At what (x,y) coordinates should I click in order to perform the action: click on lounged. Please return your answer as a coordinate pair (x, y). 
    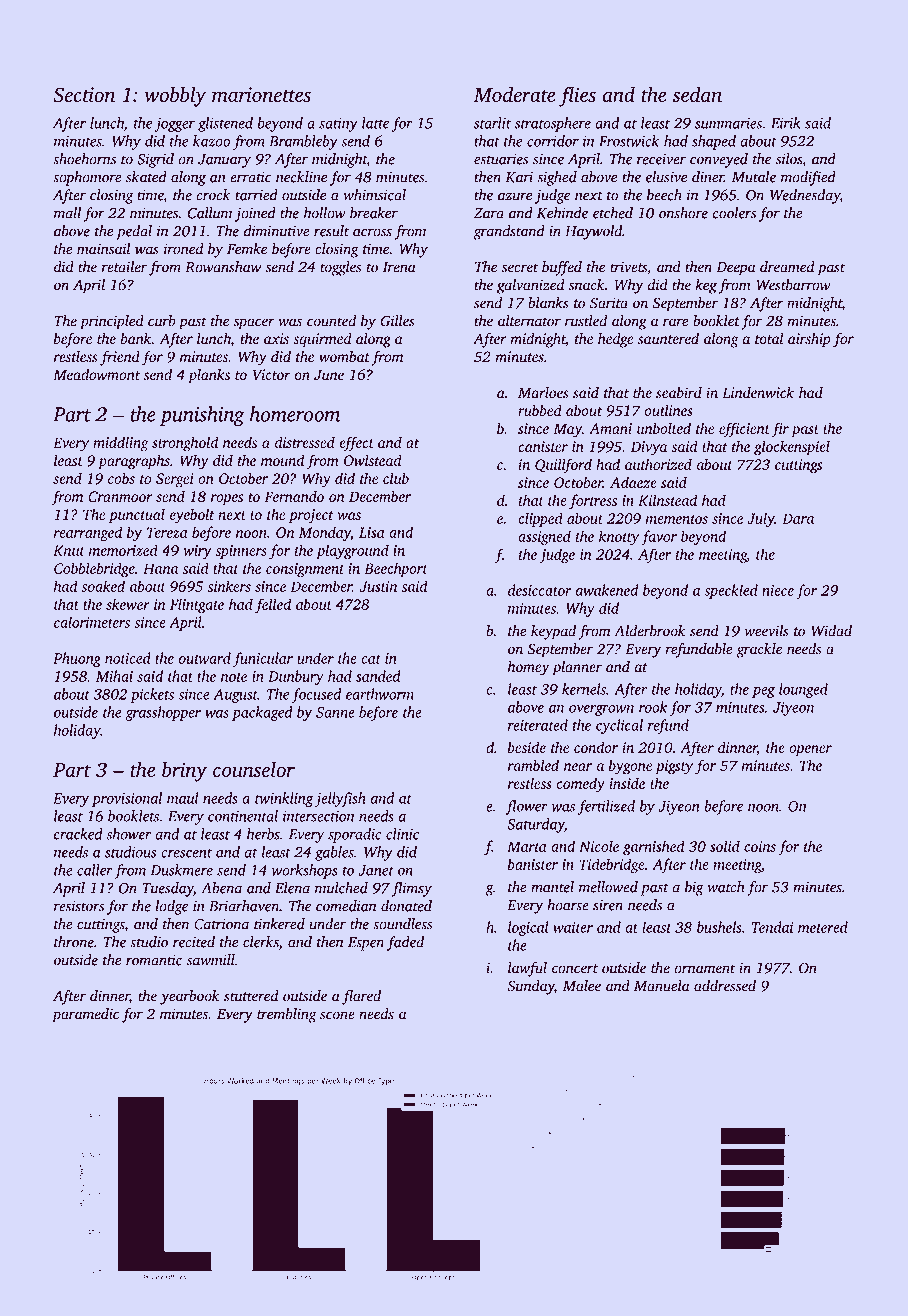
    Looking at the image, I should click on (803, 690).
